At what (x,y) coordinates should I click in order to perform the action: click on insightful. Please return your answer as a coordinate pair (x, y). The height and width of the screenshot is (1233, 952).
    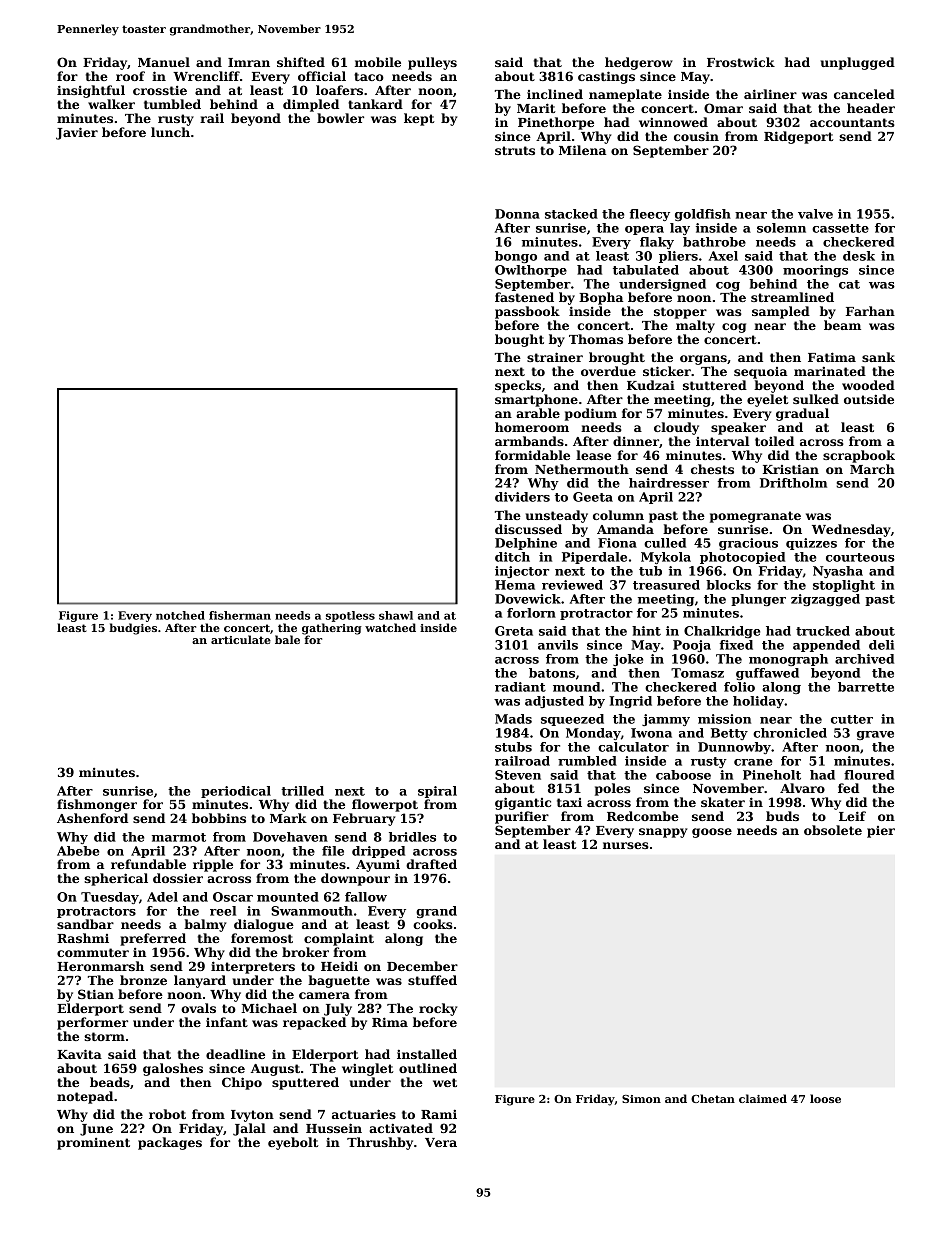
    Looking at the image, I should click on (91, 91).
